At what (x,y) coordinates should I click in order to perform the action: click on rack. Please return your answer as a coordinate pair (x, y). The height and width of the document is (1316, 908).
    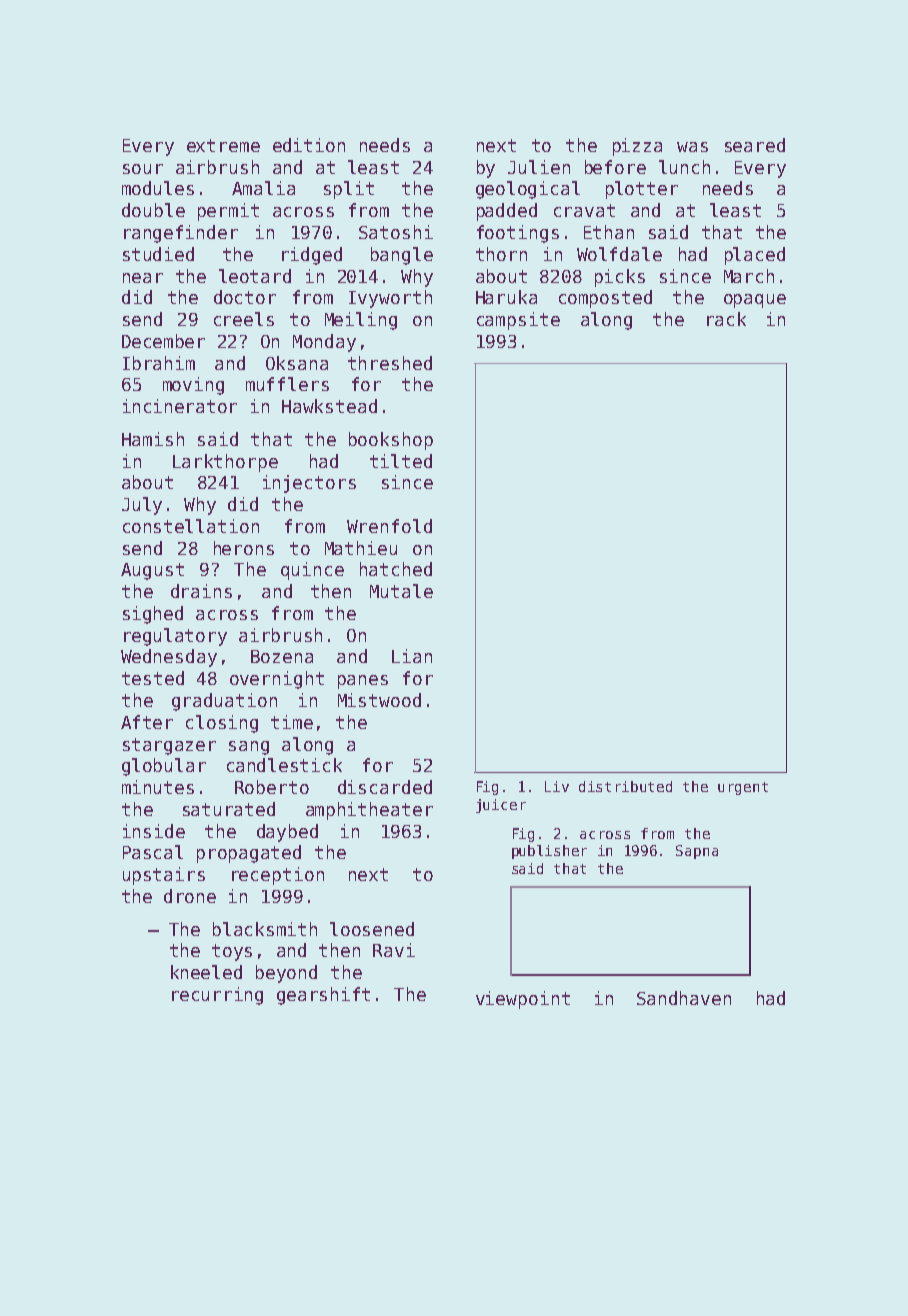
    Looking at the image, I should click on (726, 319).
